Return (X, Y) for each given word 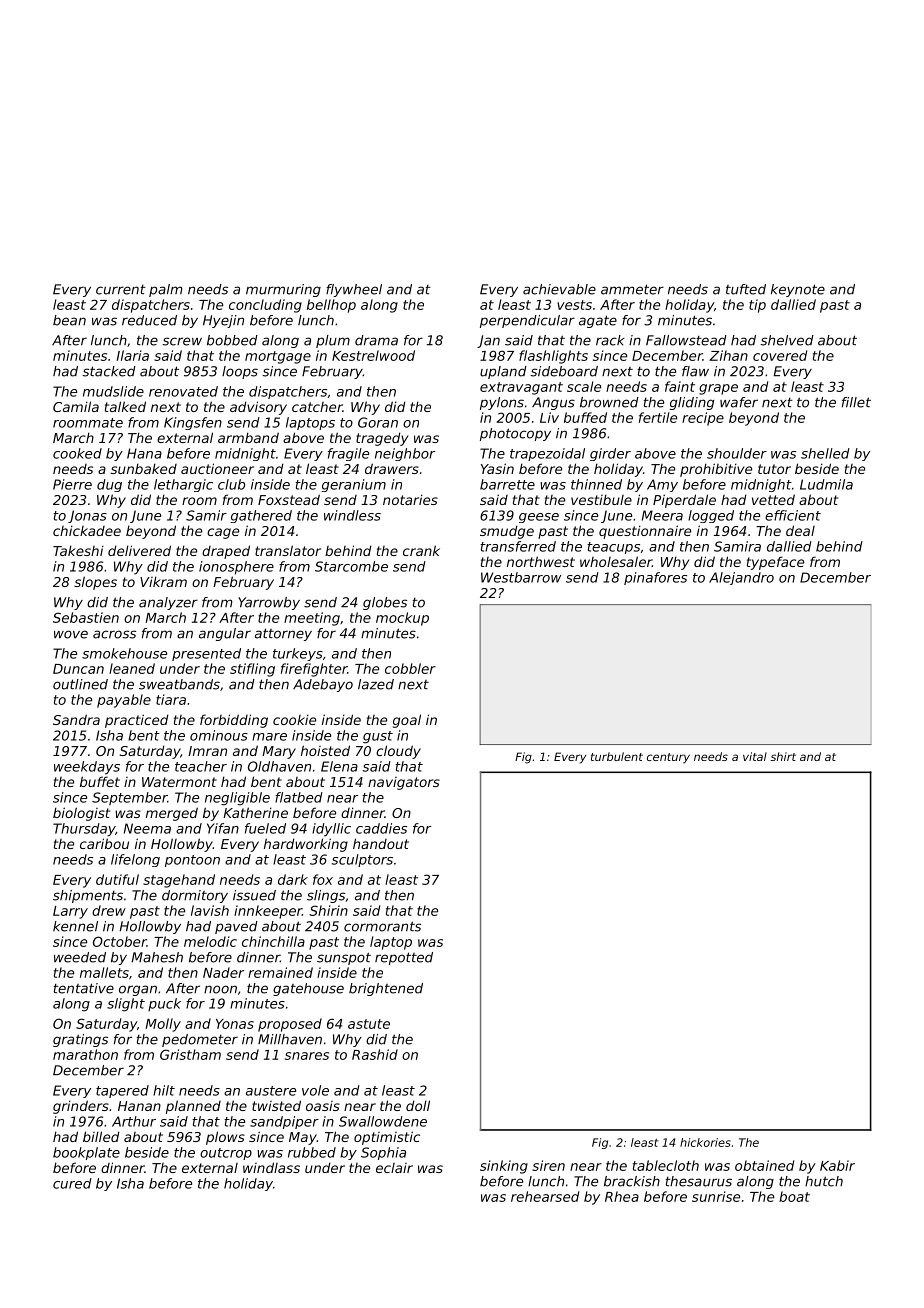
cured (72, 1183)
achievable (559, 289)
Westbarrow (521, 577)
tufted (746, 289)
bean (69, 320)
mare (269, 737)
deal (800, 530)
